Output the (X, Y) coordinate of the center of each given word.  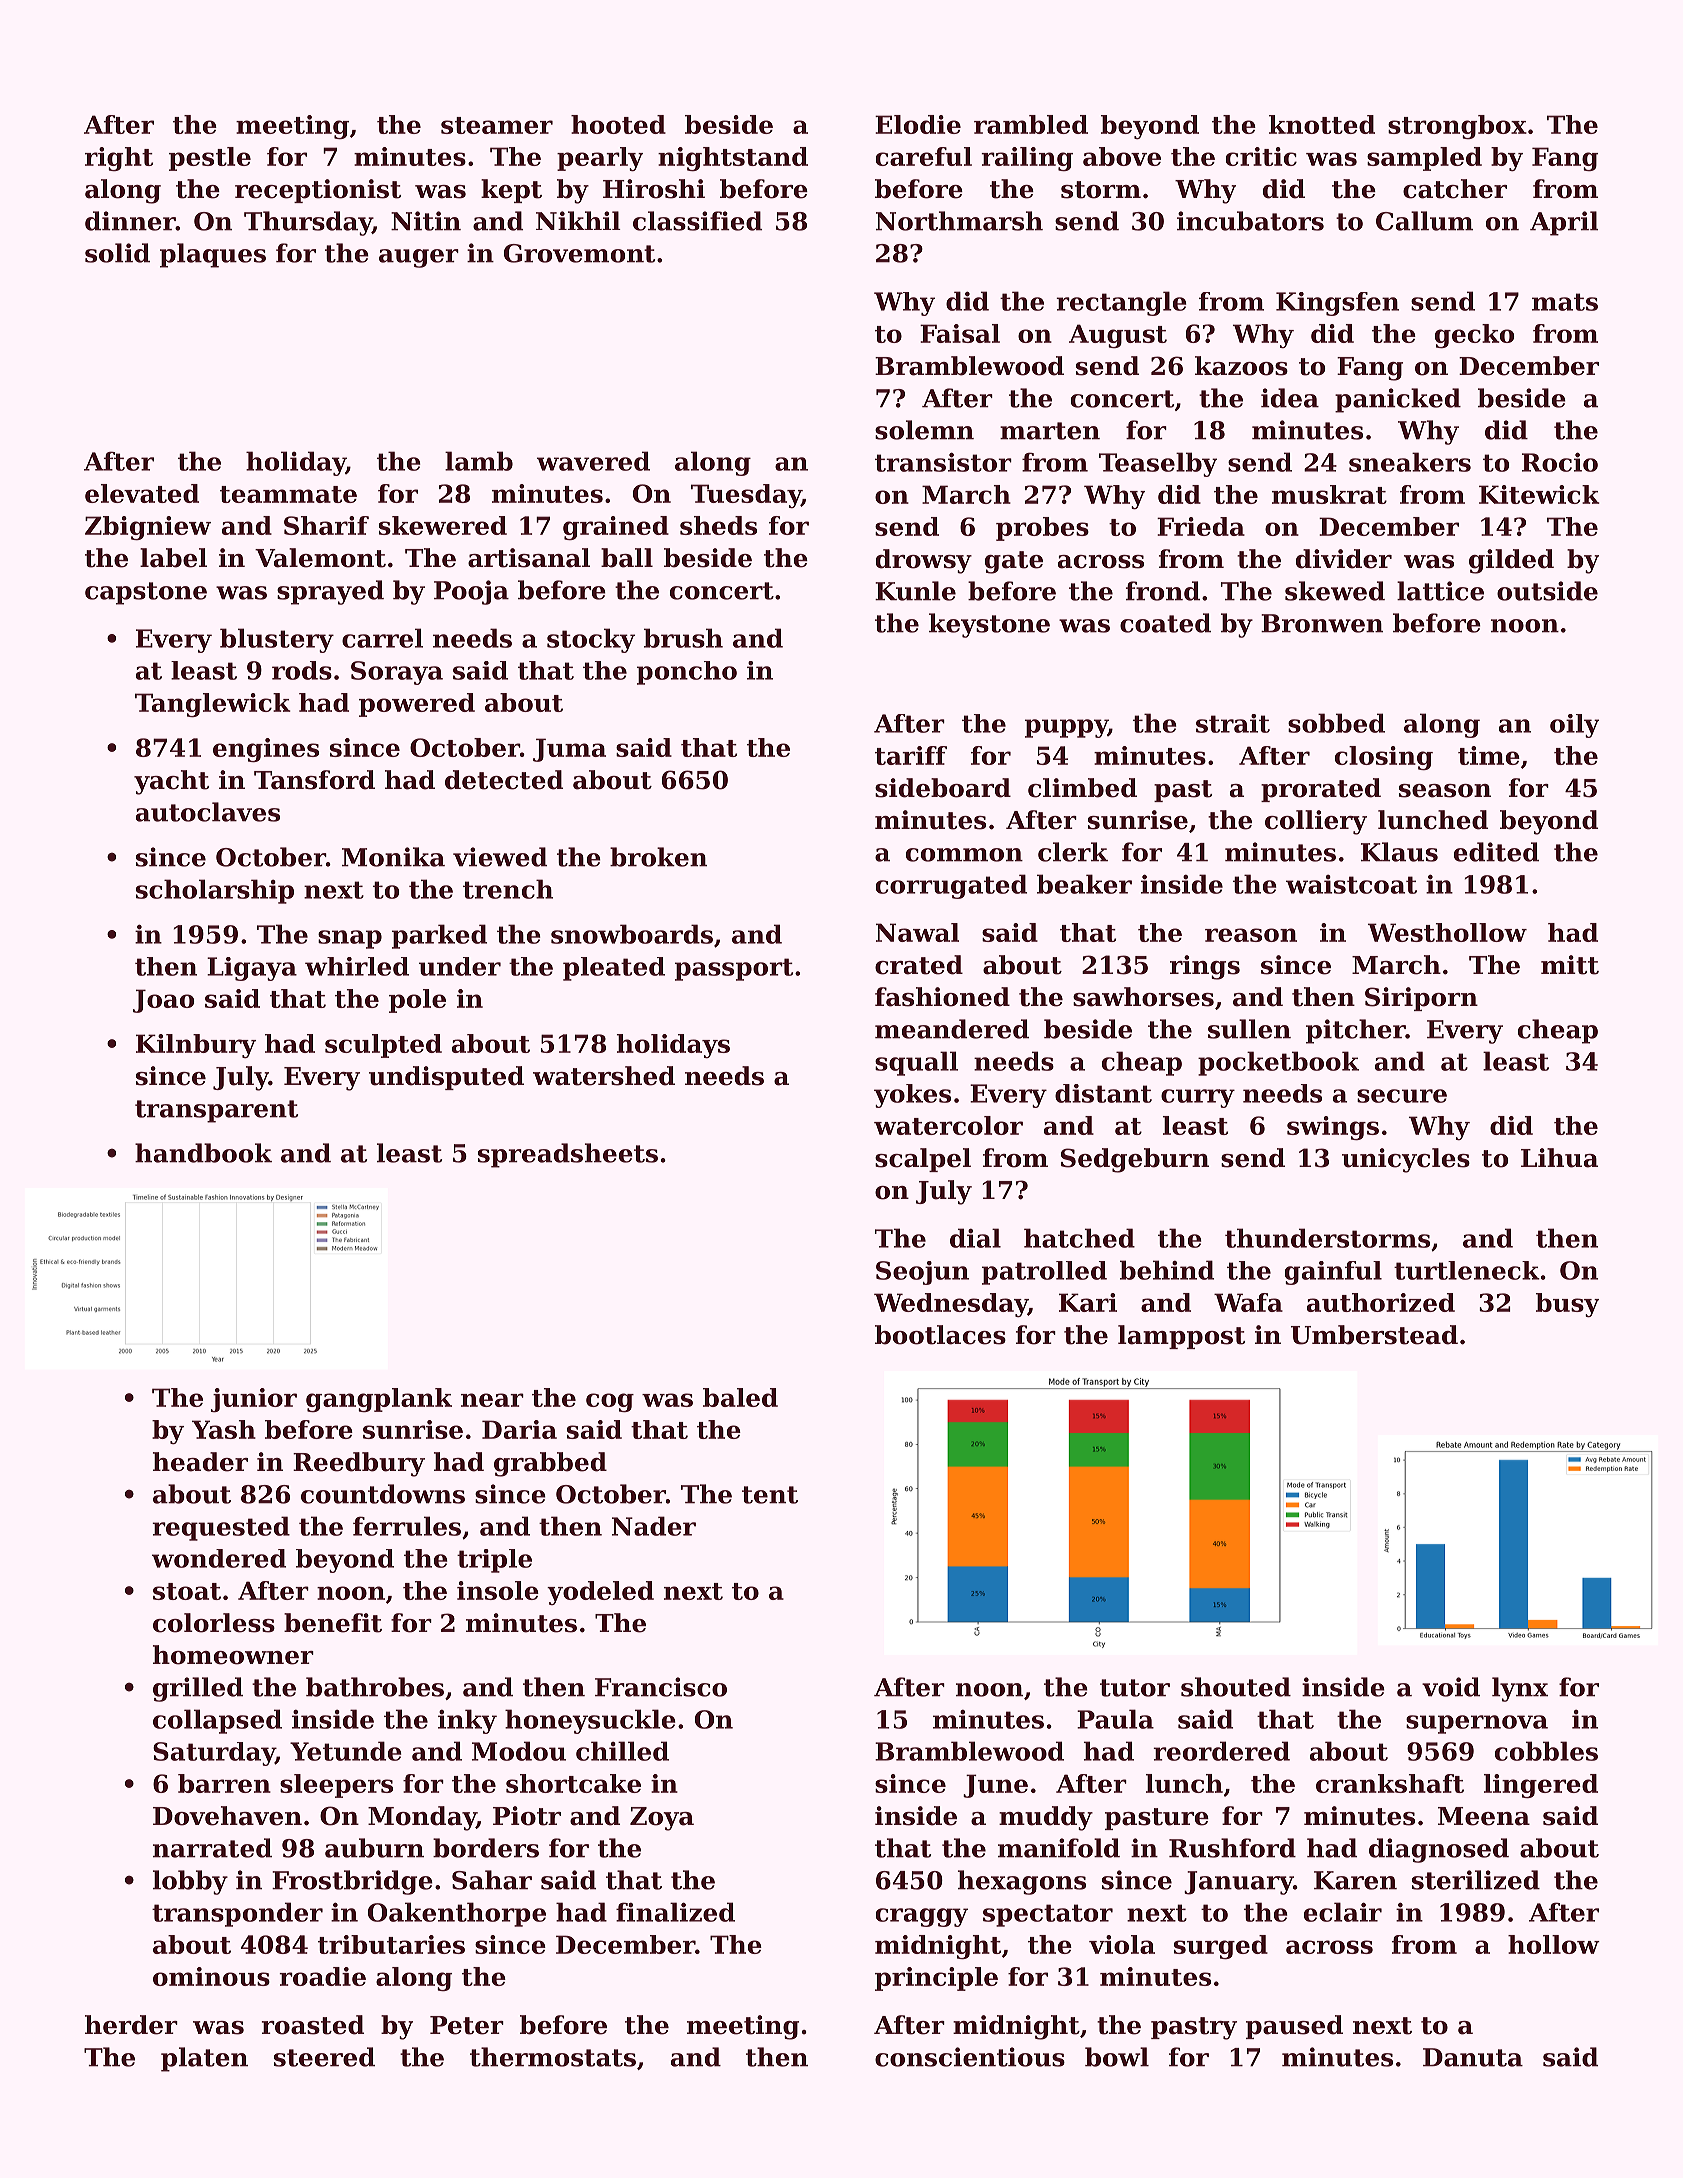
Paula (1115, 1719)
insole (498, 1590)
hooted (618, 124)
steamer (497, 125)
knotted (1322, 124)
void (1451, 1687)
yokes (912, 1096)
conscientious (970, 2057)
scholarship (215, 891)
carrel (382, 638)
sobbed (1336, 723)
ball (627, 558)
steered (324, 2057)
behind (1167, 1270)
